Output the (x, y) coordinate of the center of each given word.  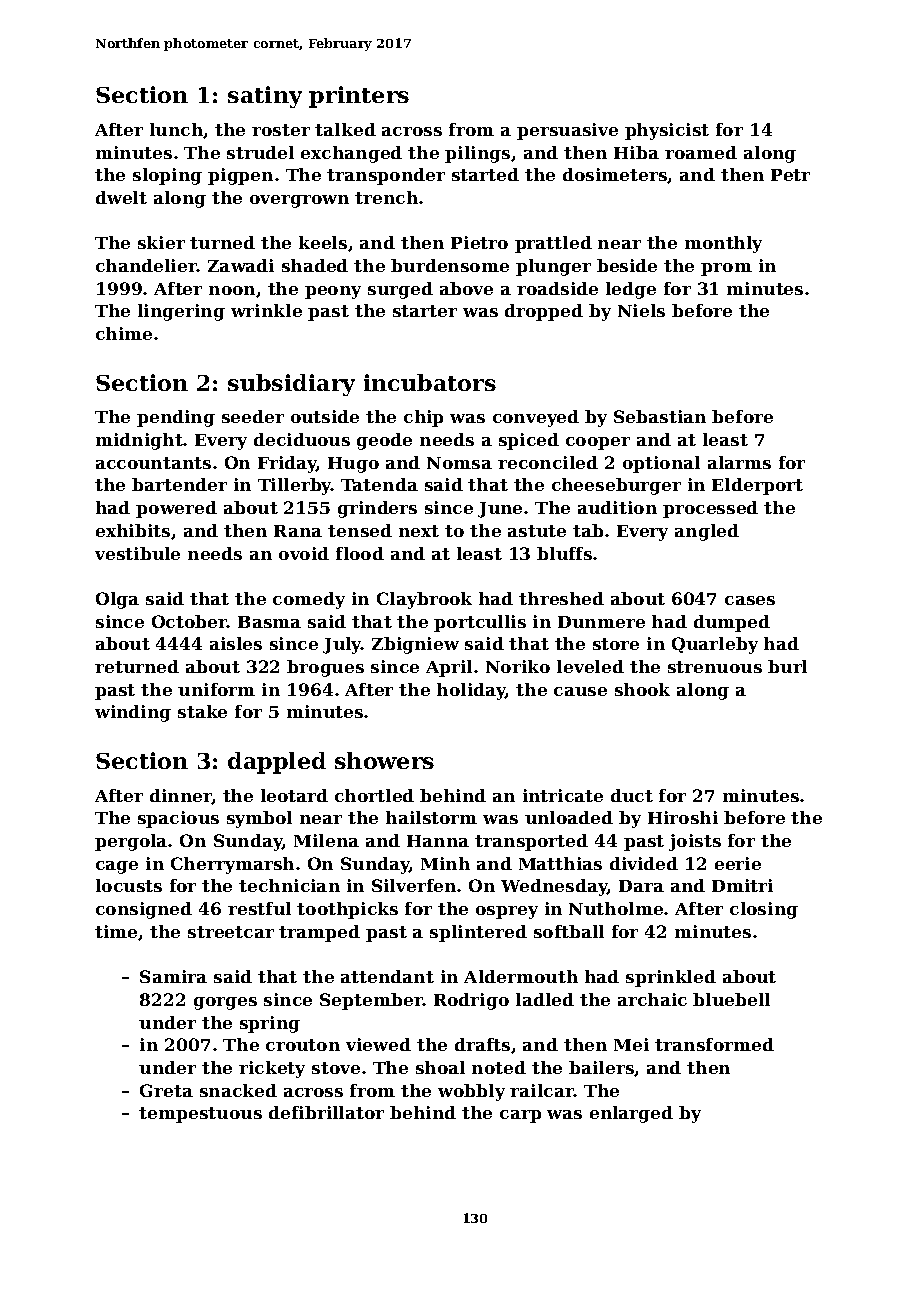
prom (726, 269)
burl (787, 666)
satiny (265, 97)
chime (124, 333)
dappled (277, 763)
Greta (166, 1090)
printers (359, 97)
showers (384, 760)
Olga (117, 600)
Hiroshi (683, 817)
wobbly (471, 1092)
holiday (471, 691)
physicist (667, 131)
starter (425, 311)
